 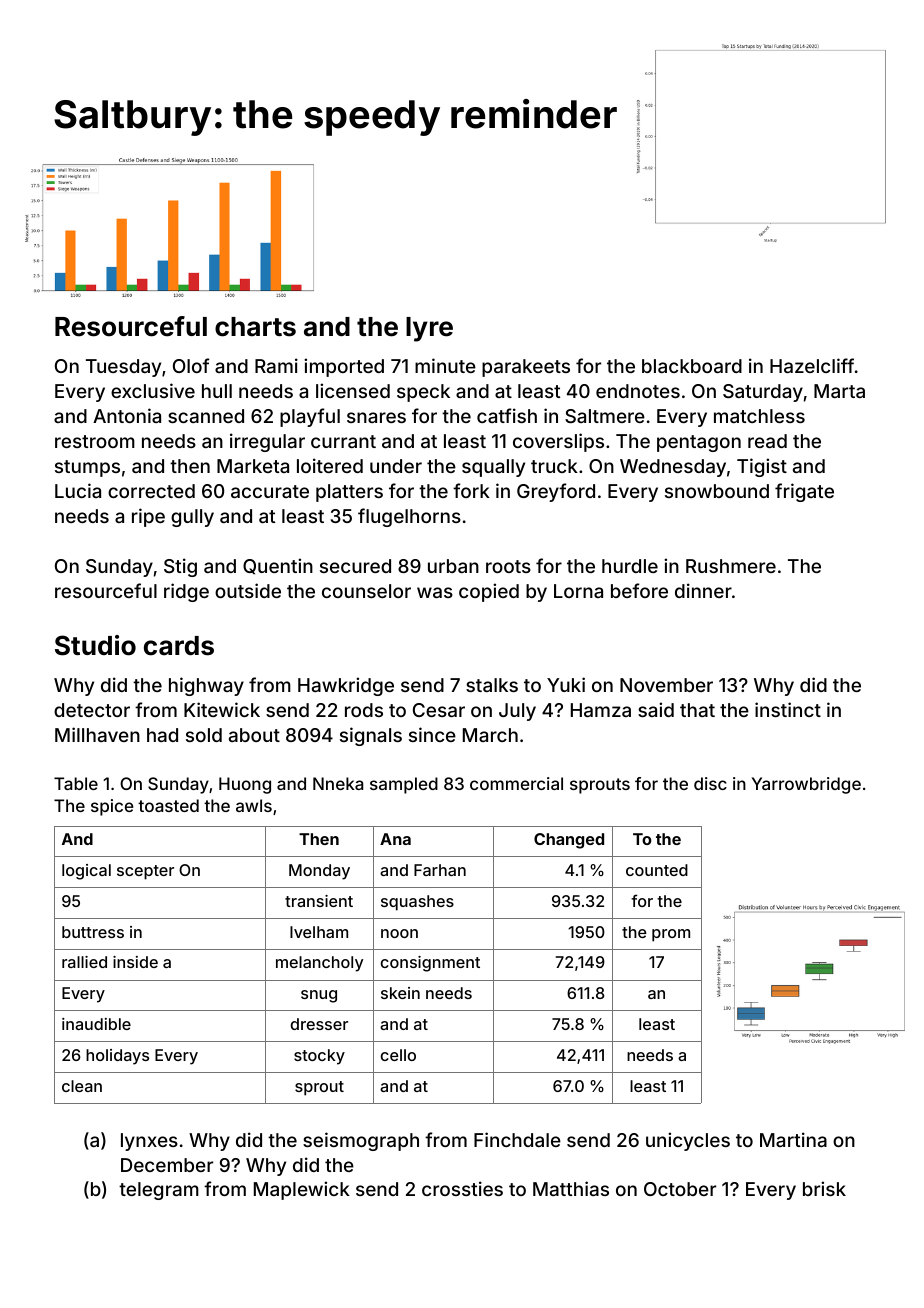 What do you see at coordinates (409, 517) in the screenshot?
I see `flugelhorns` at bounding box center [409, 517].
